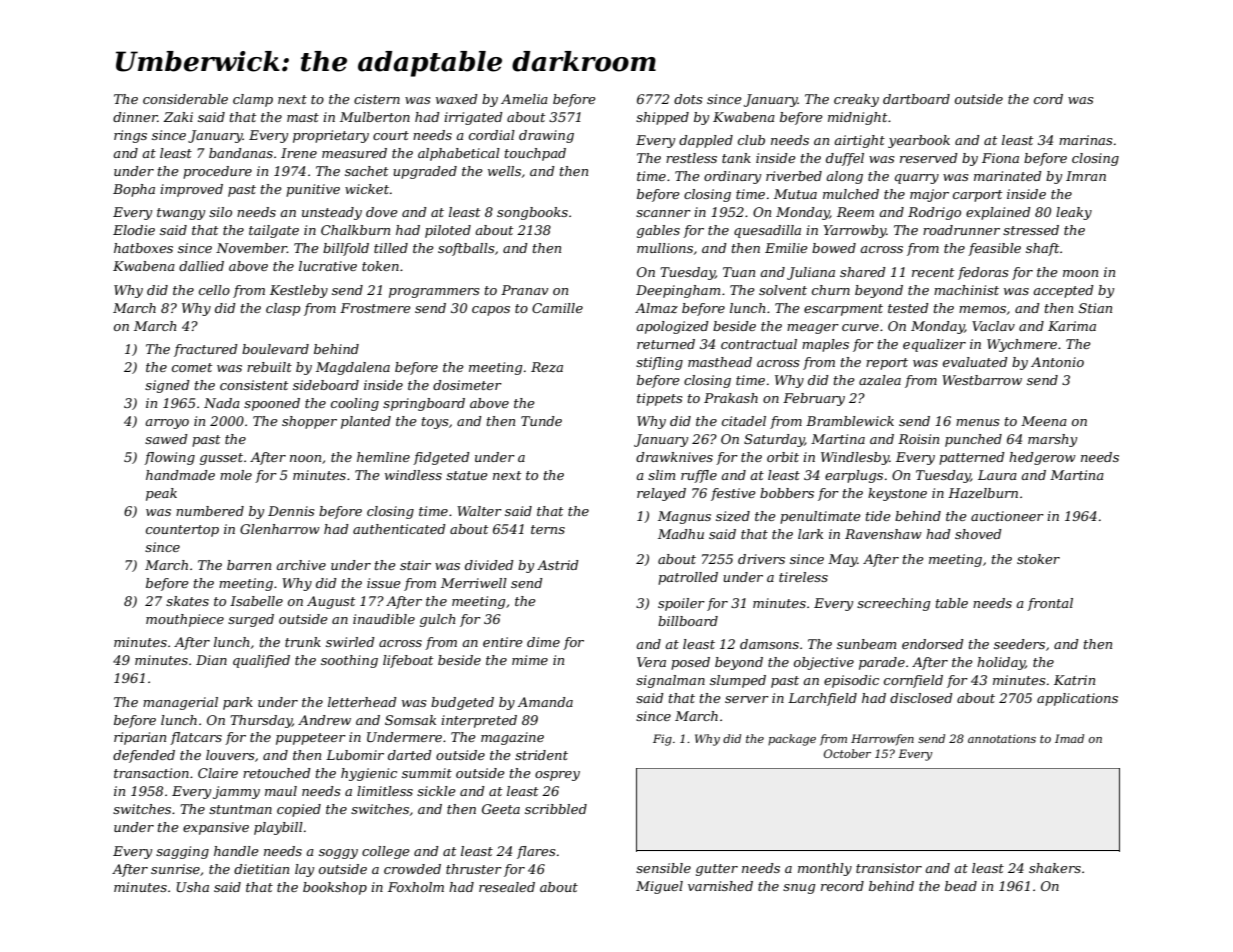 This screenshot has width=1233, height=952. I want to click on sunrise, so click(175, 869).
